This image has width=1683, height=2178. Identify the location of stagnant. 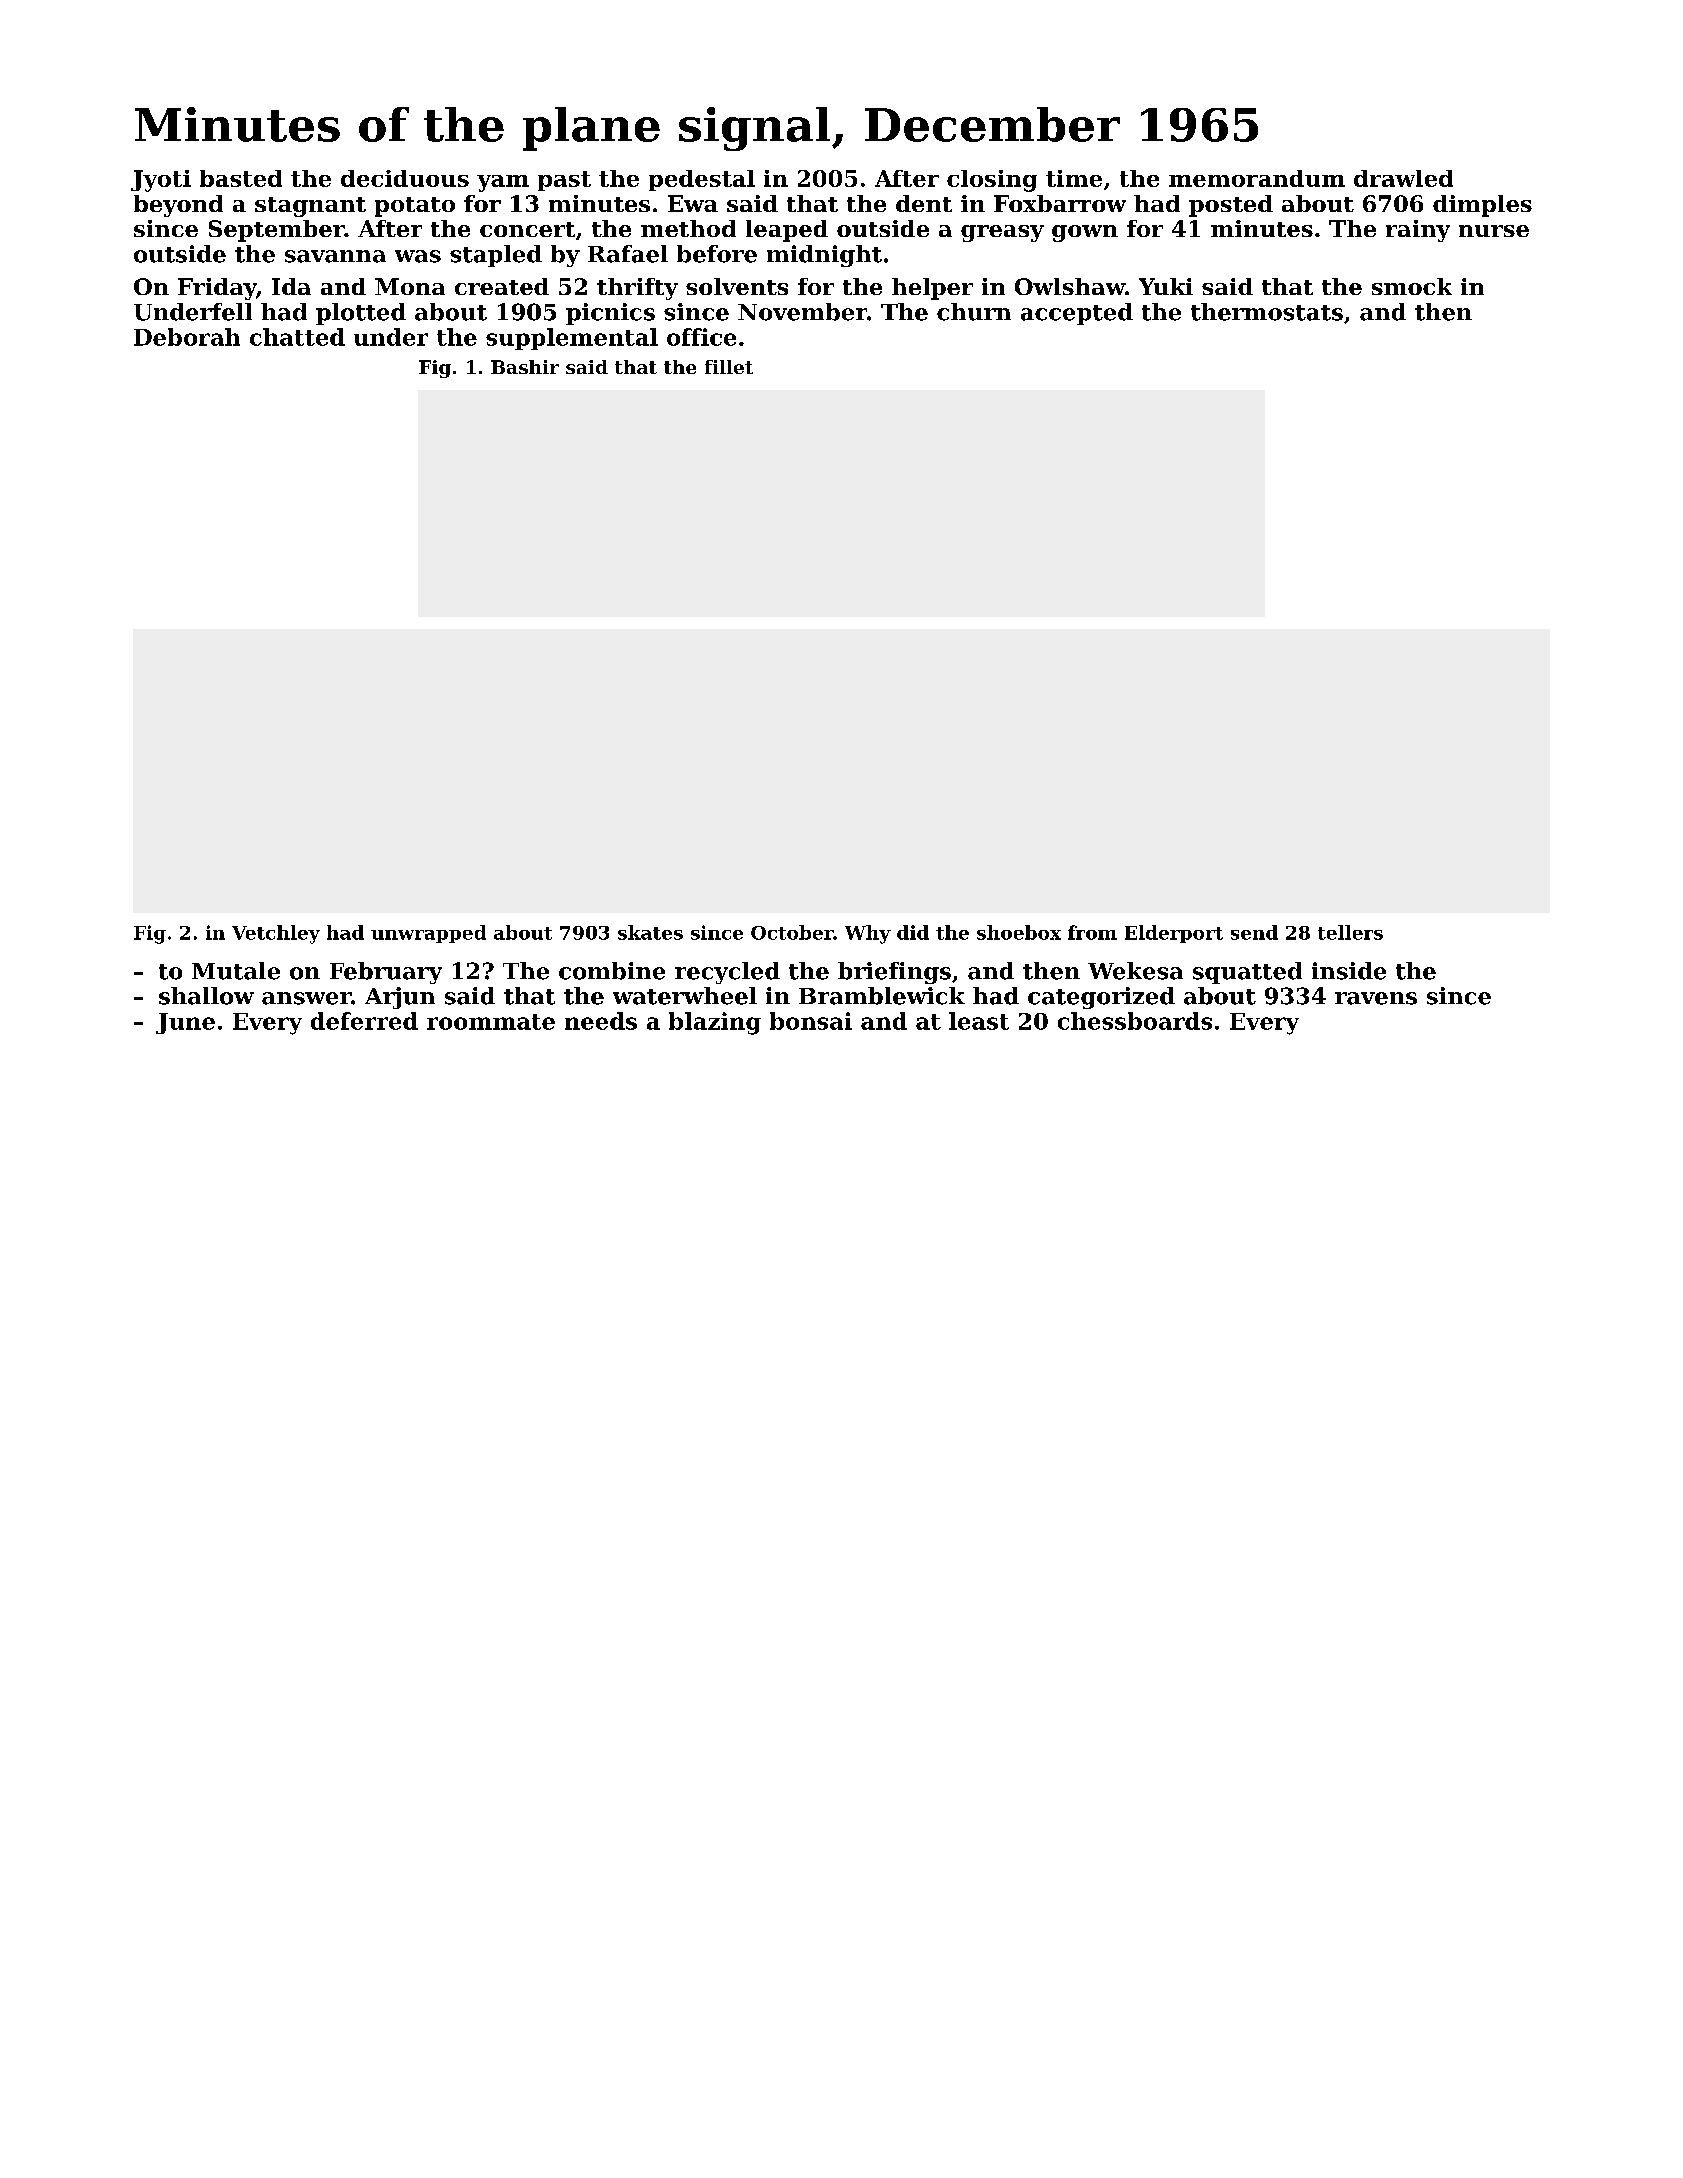
(310, 207).
